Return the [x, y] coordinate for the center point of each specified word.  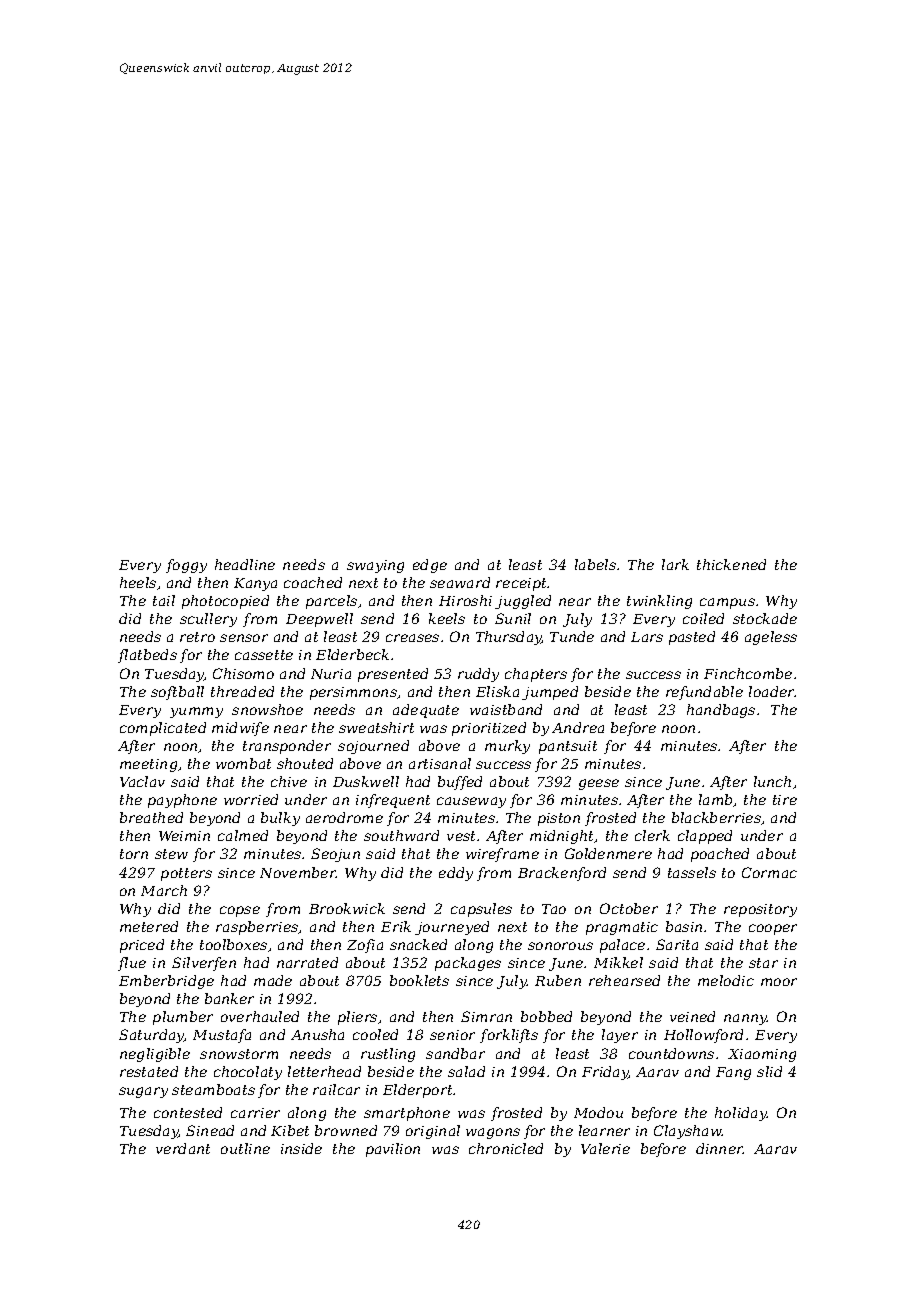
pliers [357, 1018]
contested [188, 1112]
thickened [731, 564]
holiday [741, 1114]
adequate [426, 711]
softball [177, 693]
